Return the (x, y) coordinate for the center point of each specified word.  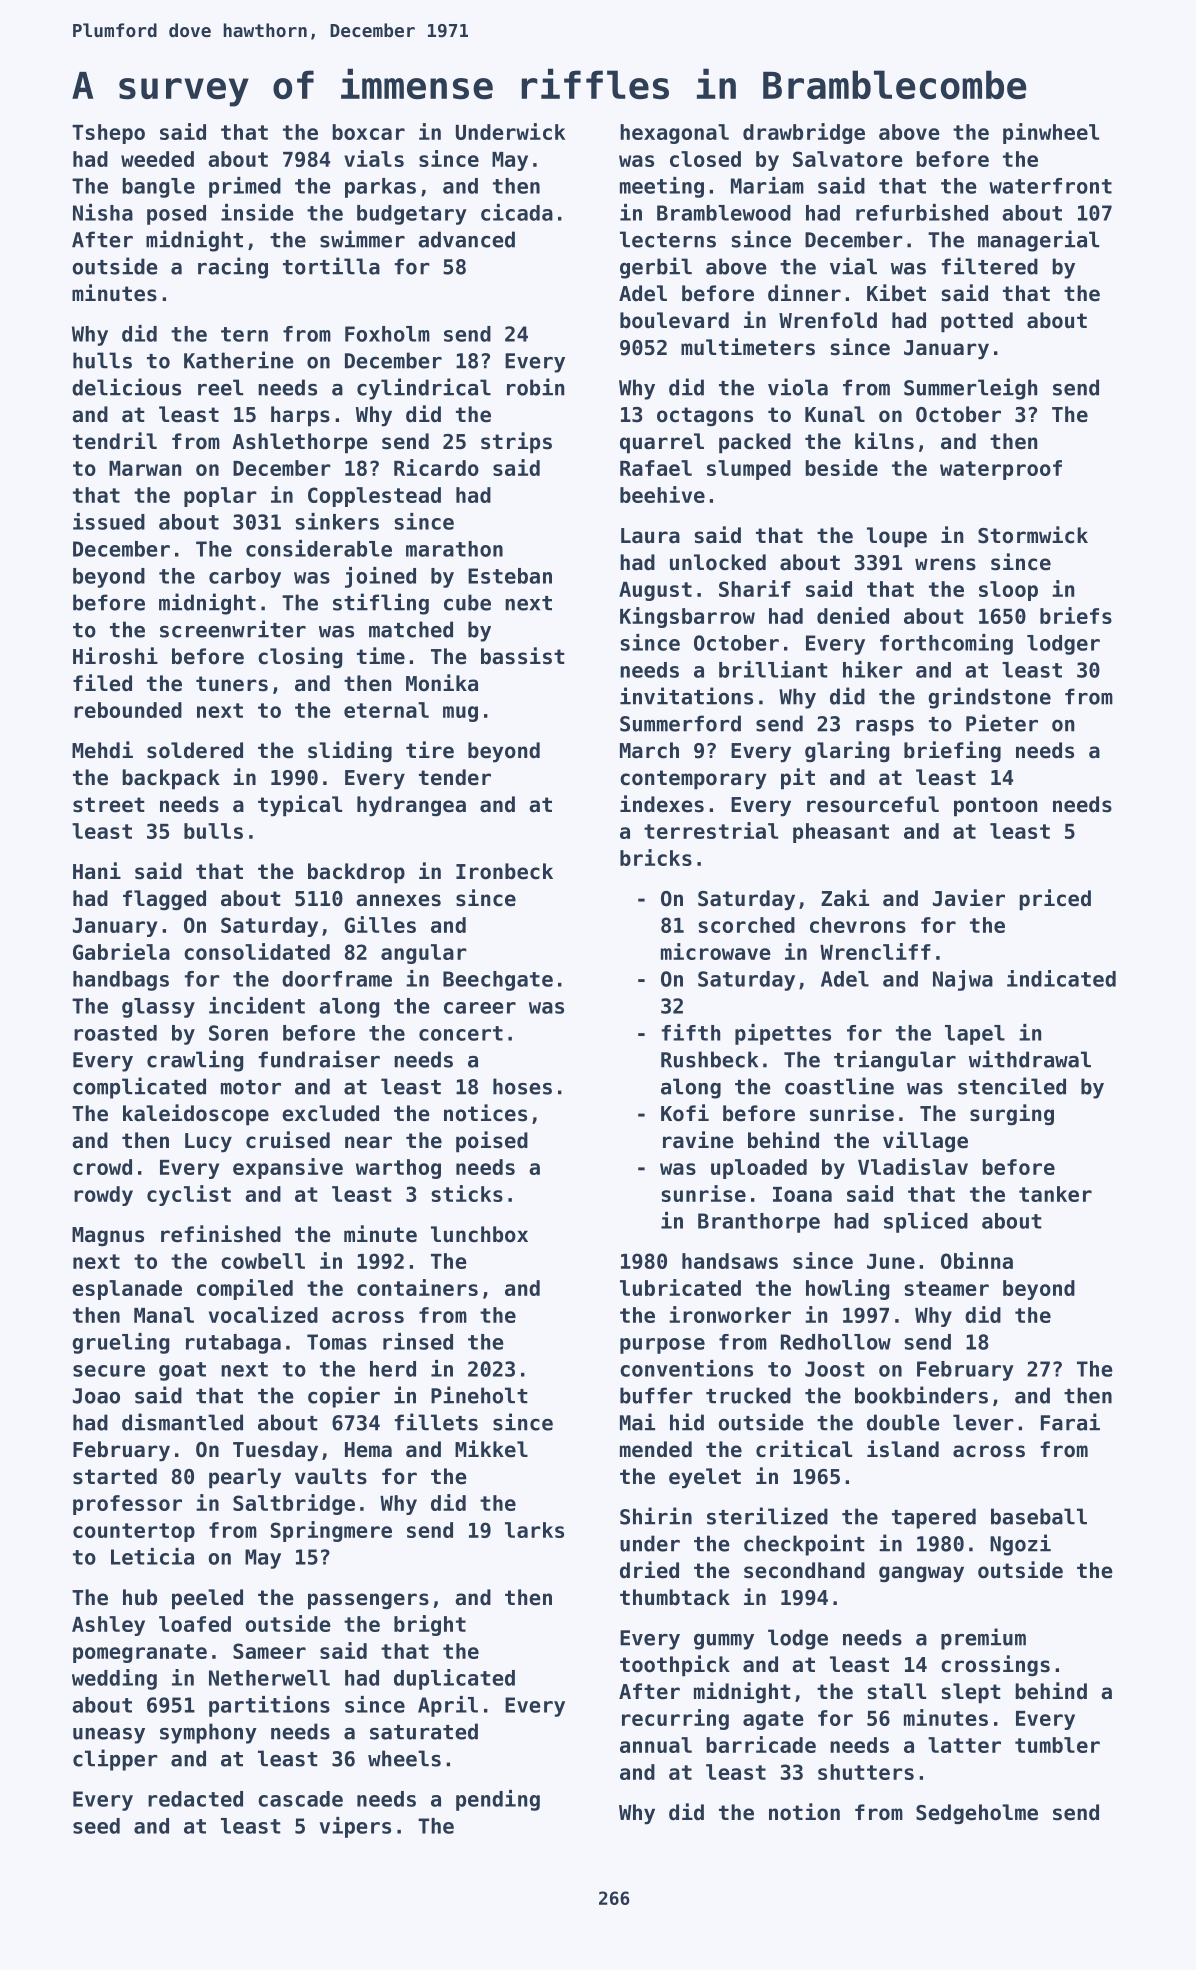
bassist (523, 656)
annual (656, 1745)
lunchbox (479, 1234)
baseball (1039, 1516)
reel (220, 387)
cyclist (189, 1195)
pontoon (995, 807)
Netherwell (269, 1678)
